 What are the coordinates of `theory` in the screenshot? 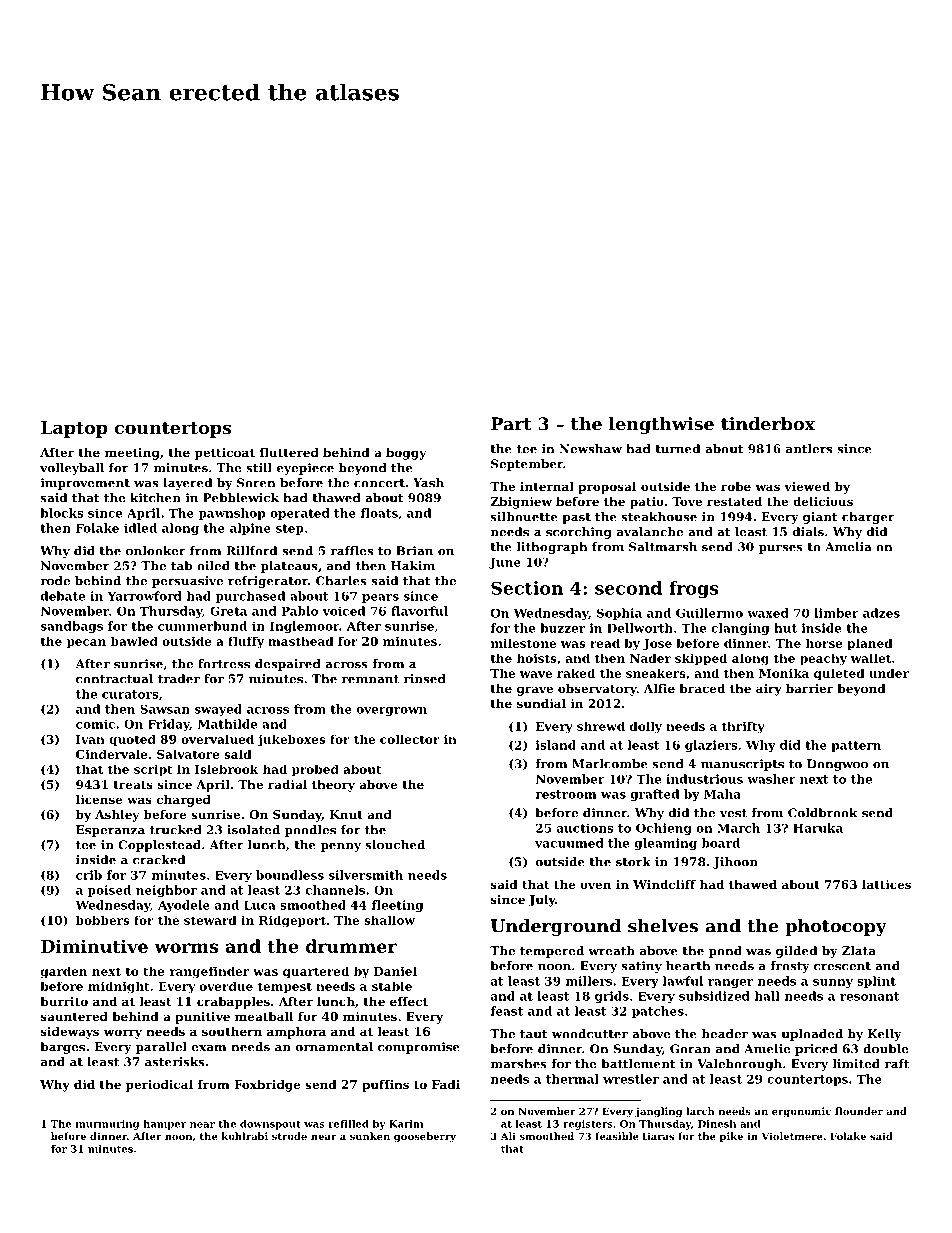 It's located at (333, 786).
